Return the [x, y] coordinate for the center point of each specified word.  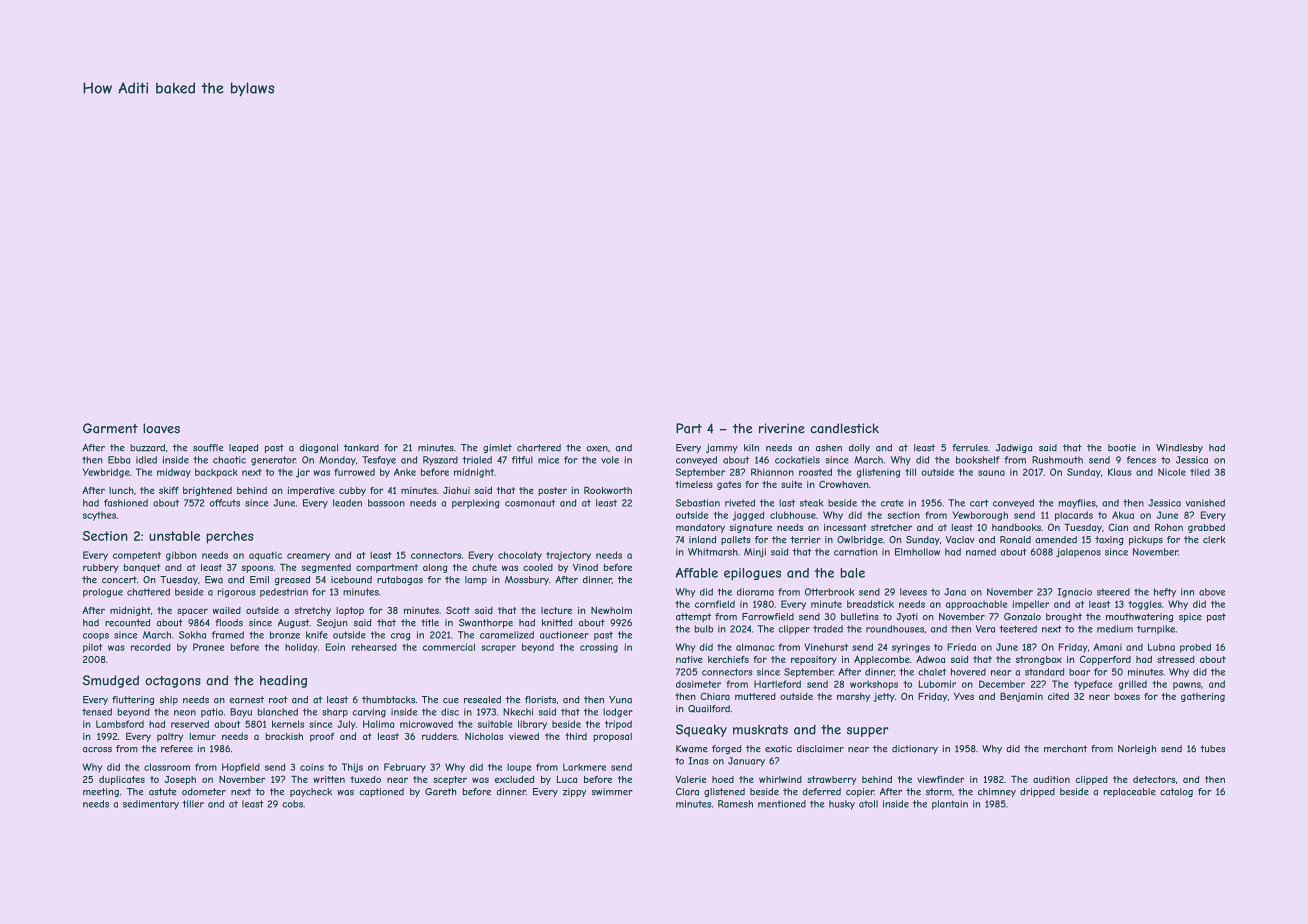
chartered [539, 448]
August [293, 623]
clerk [1214, 540]
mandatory [700, 528]
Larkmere [584, 767]
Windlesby [1179, 448]
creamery [308, 557]
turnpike [1156, 630]
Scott [458, 610]
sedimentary [151, 805]
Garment [110, 428]
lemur [203, 736]
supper [867, 732]
